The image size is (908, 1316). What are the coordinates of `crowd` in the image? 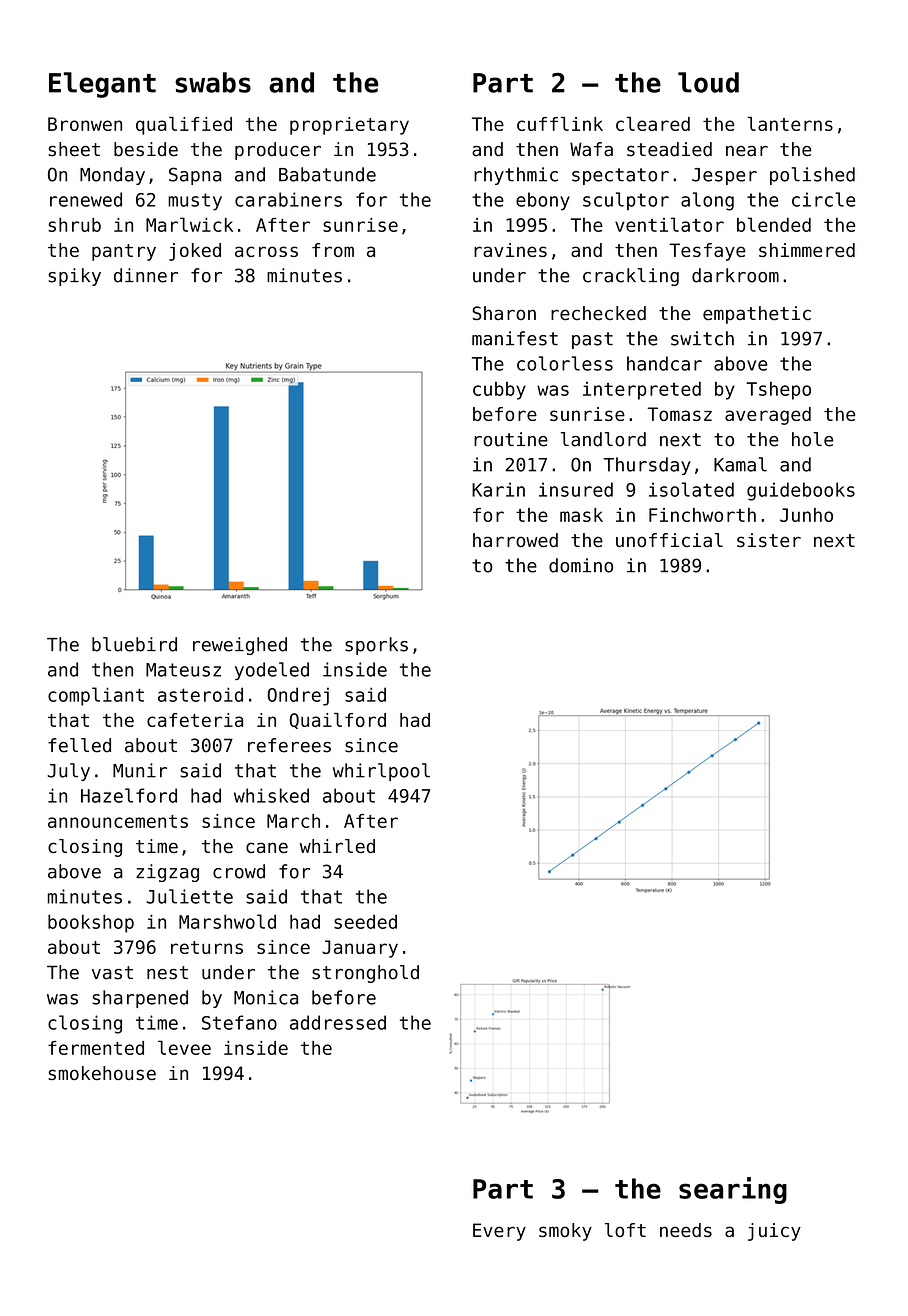 It's located at (239, 871).
